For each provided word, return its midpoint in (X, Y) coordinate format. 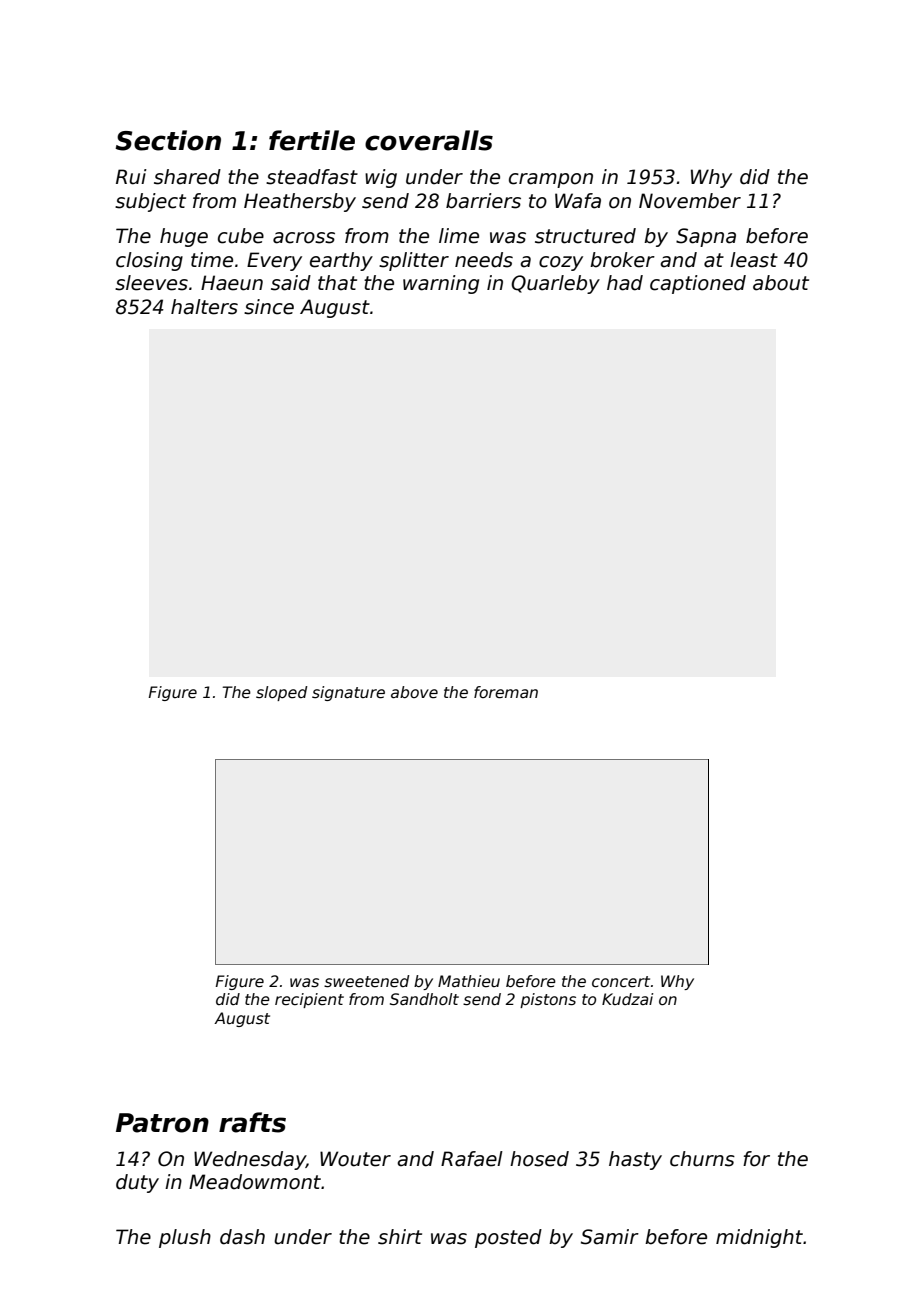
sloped (282, 693)
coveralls (429, 140)
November (690, 201)
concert (621, 982)
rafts (252, 1122)
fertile (312, 140)
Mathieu (469, 981)
